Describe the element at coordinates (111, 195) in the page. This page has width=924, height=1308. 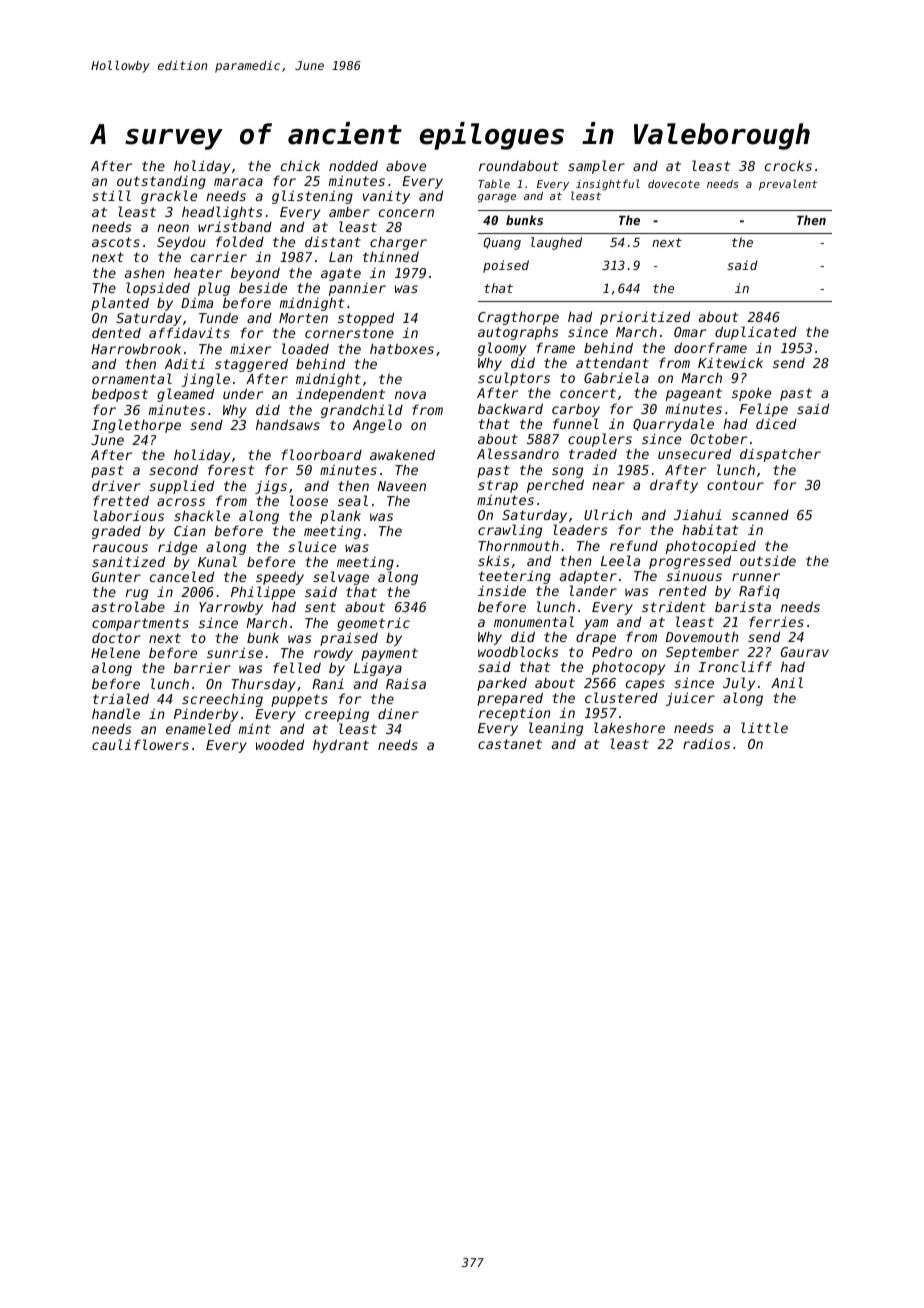
I see `still` at that location.
